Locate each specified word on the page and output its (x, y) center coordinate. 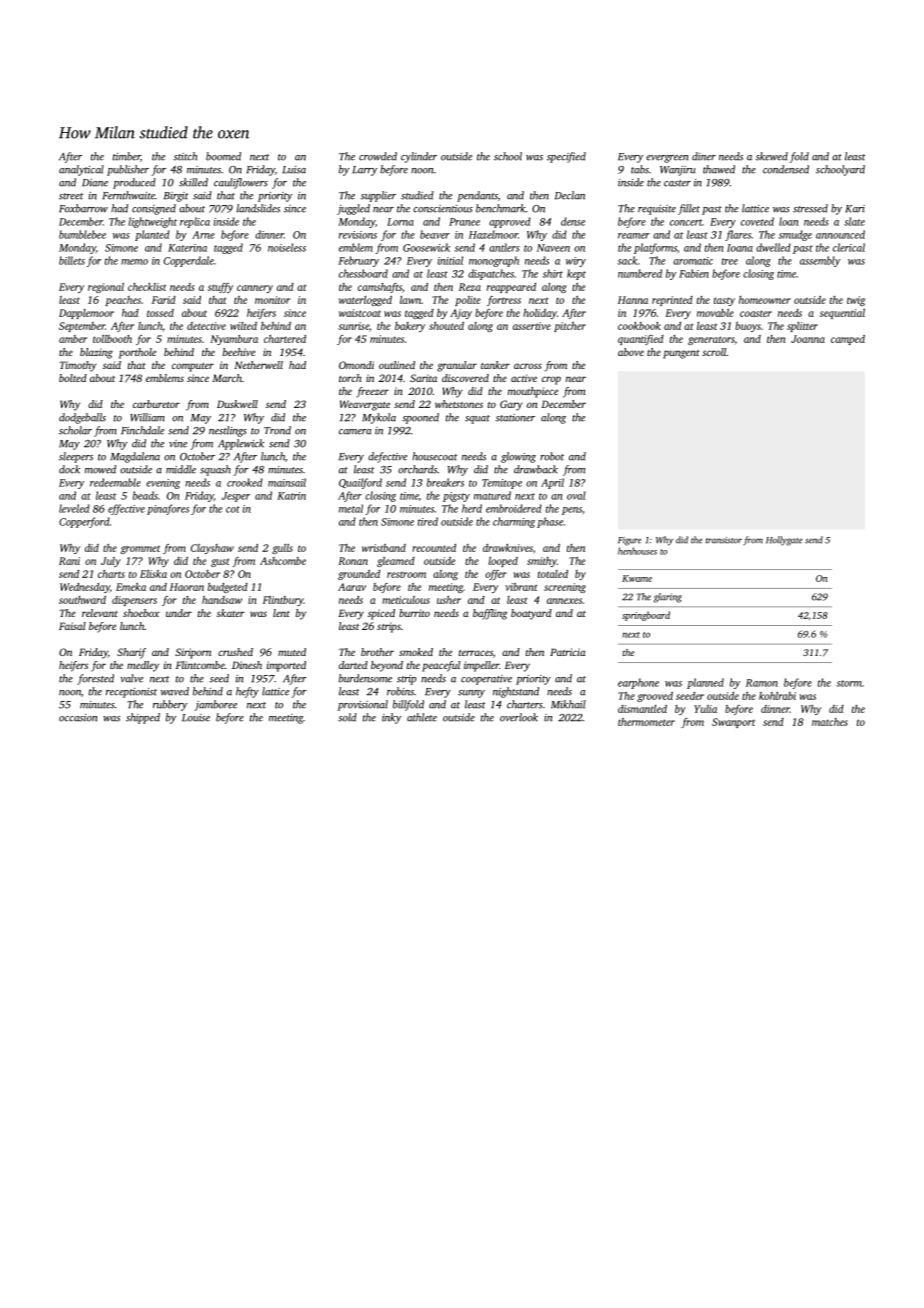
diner (704, 156)
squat (477, 419)
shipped (143, 718)
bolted (73, 378)
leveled (74, 508)
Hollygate (784, 541)
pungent (681, 354)
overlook (519, 717)
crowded (378, 156)
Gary (511, 405)
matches (830, 722)
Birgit (176, 197)
